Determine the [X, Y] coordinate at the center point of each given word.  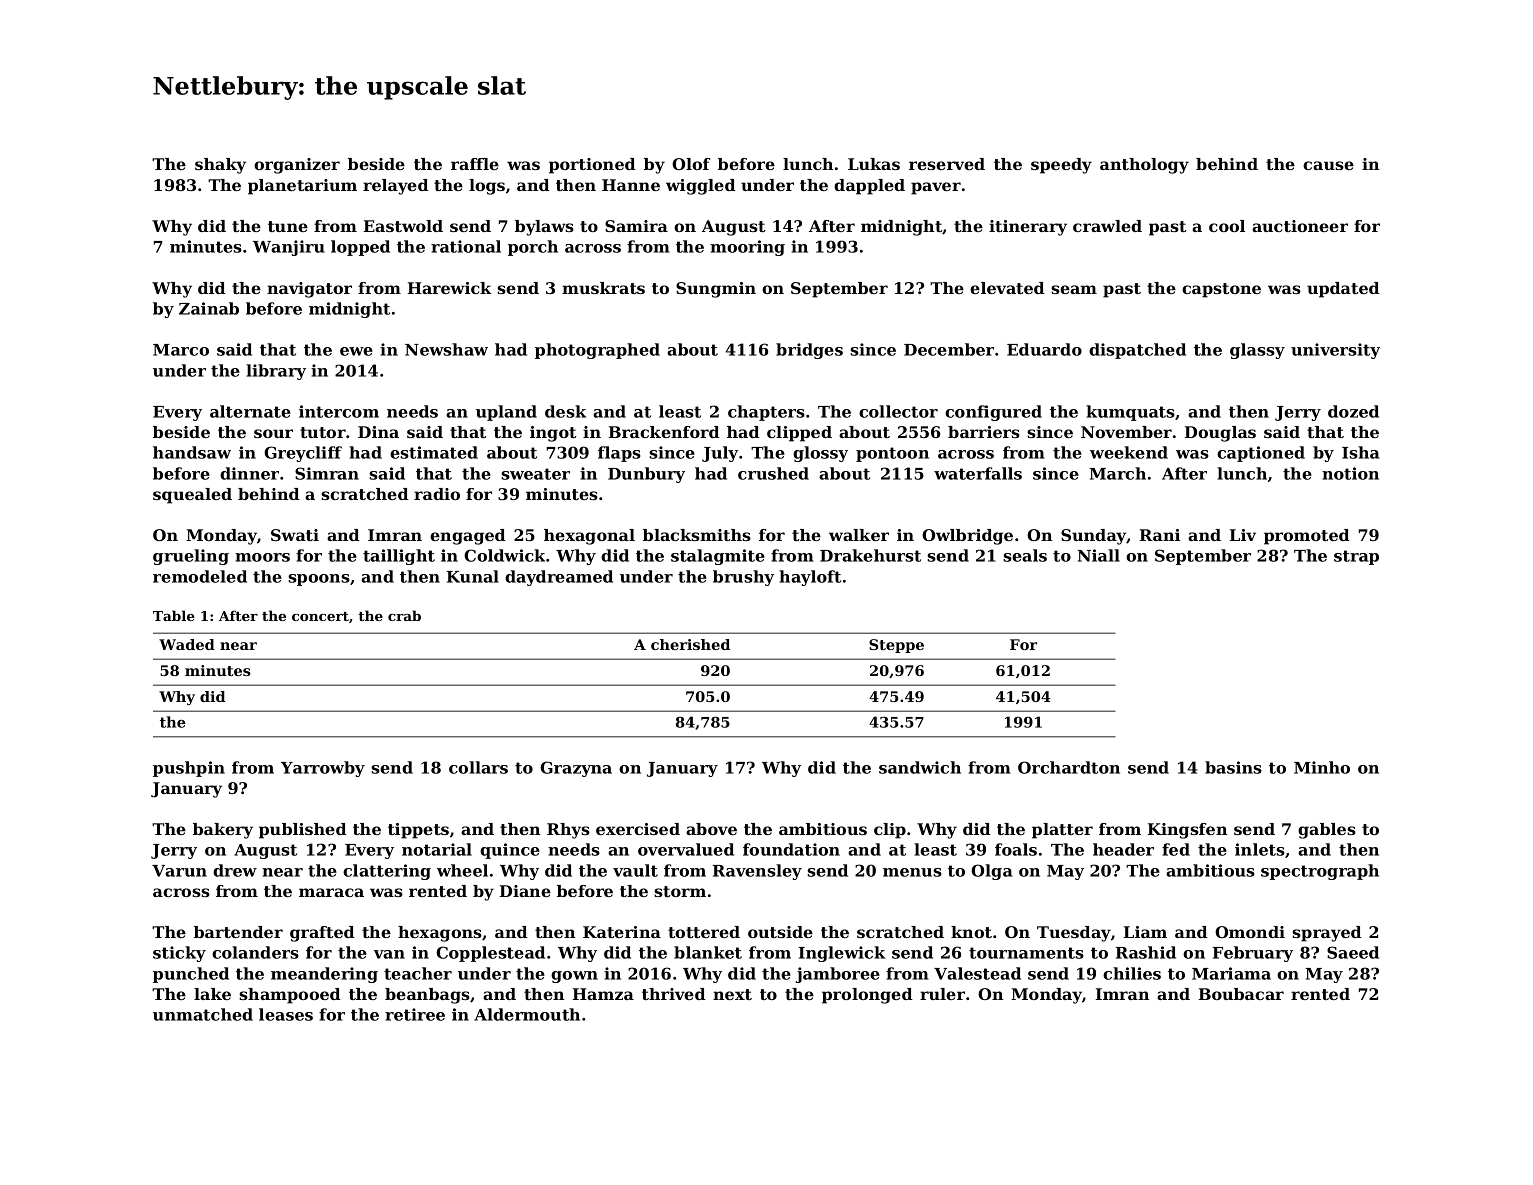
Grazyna [576, 769]
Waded [187, 644]
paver [936, 188]
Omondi [1250, 932]
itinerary [1028, 228]
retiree [415, 1014]
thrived [674, 994]
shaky [220, 166]
